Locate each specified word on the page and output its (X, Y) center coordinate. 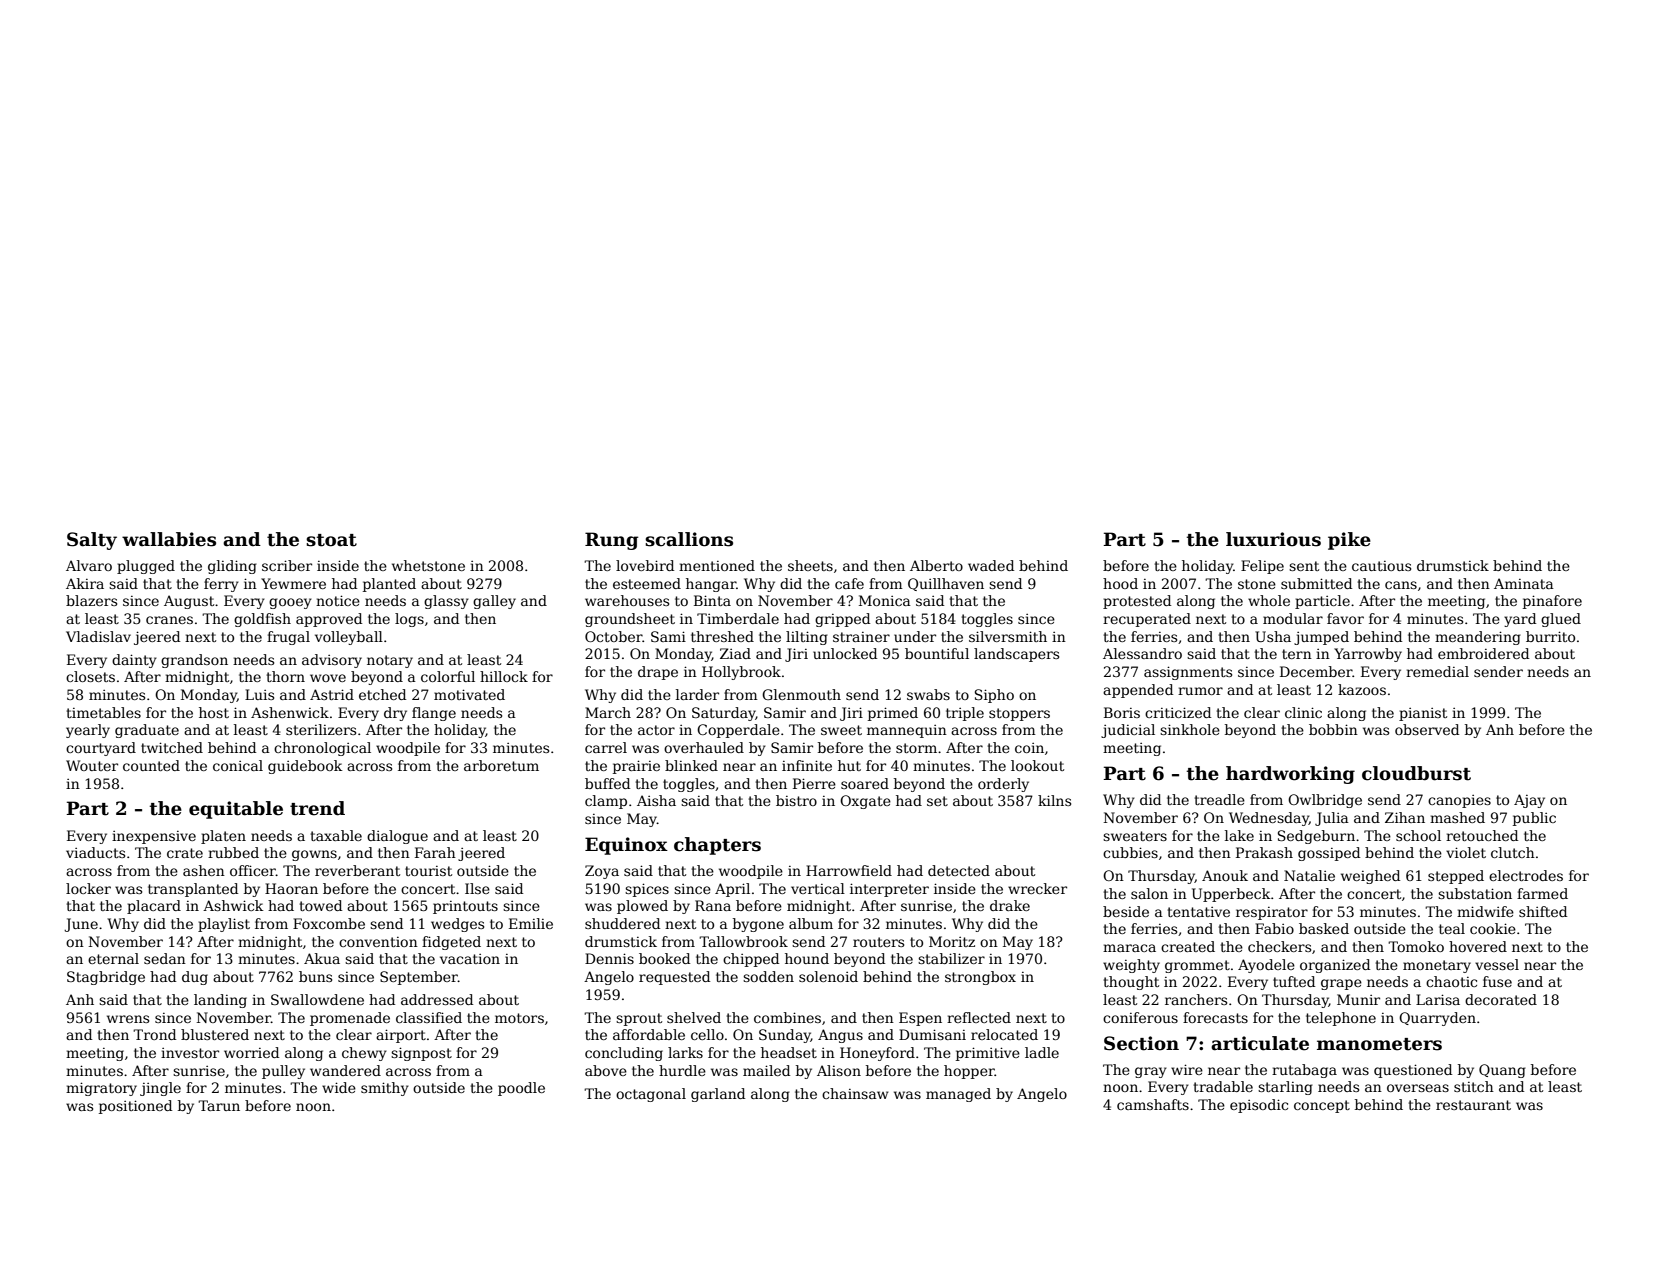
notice (338, 600)
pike (1349, 541)
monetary (1437, 966)
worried (251, 1052)
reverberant (357, 870)
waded (991, 565)
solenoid (828, 976)
